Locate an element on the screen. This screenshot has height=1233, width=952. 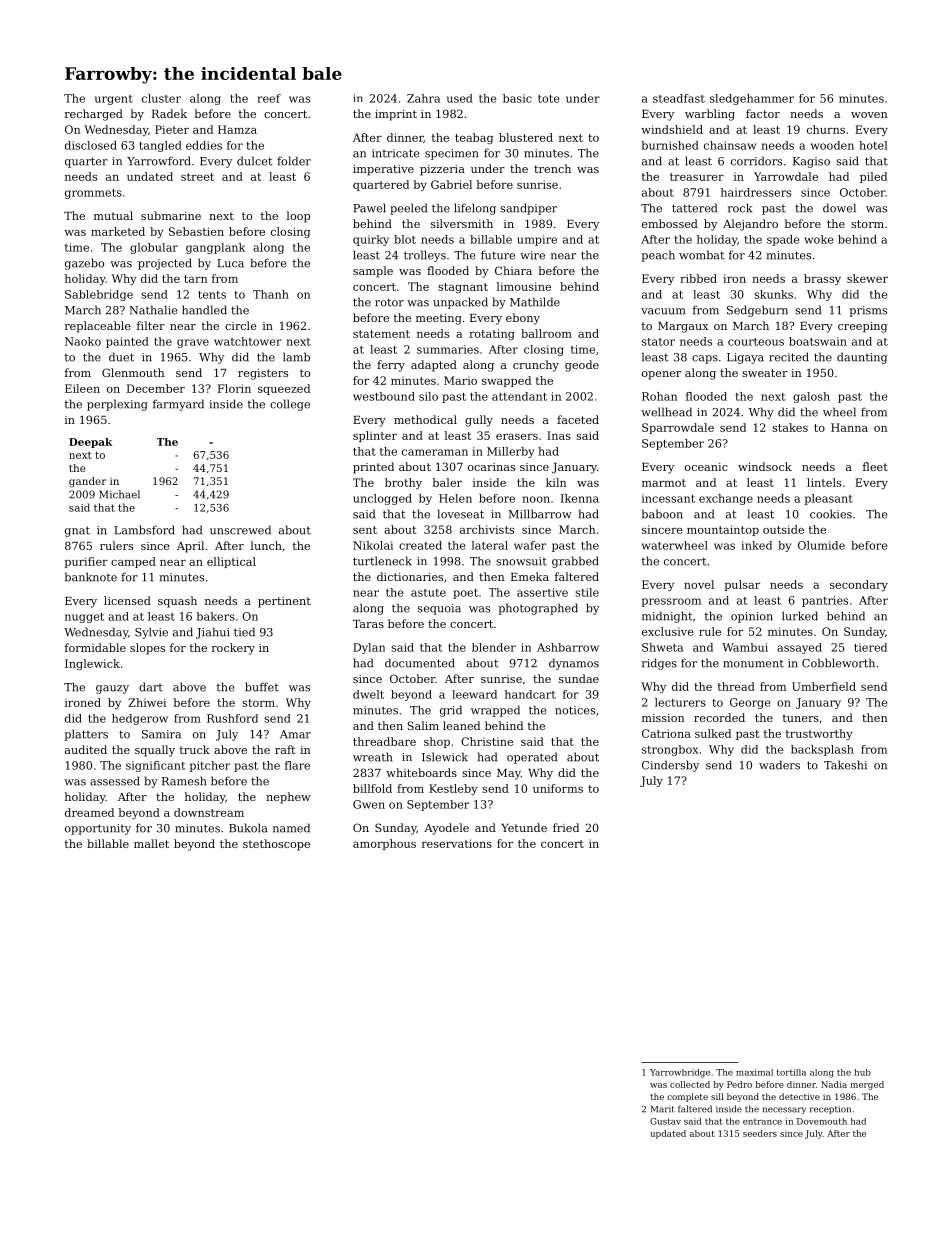
urgent is located at coordinates (114, 100).
